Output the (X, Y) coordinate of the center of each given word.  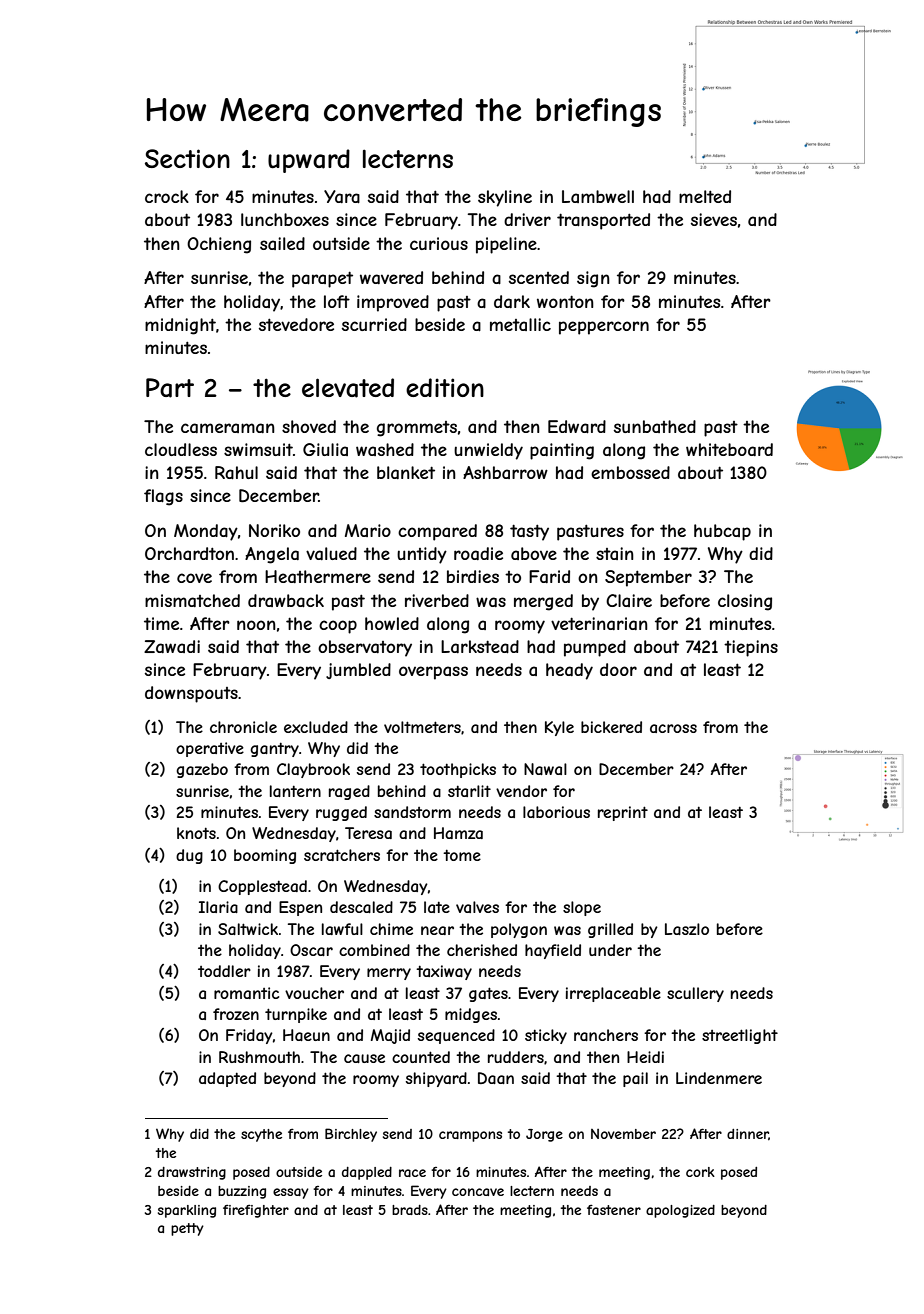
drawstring (192, 1173)
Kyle (559, 728)
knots (196, 833)
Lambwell (598, 196)
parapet (322, 279)
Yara (342, 196)
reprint (623, 813)
